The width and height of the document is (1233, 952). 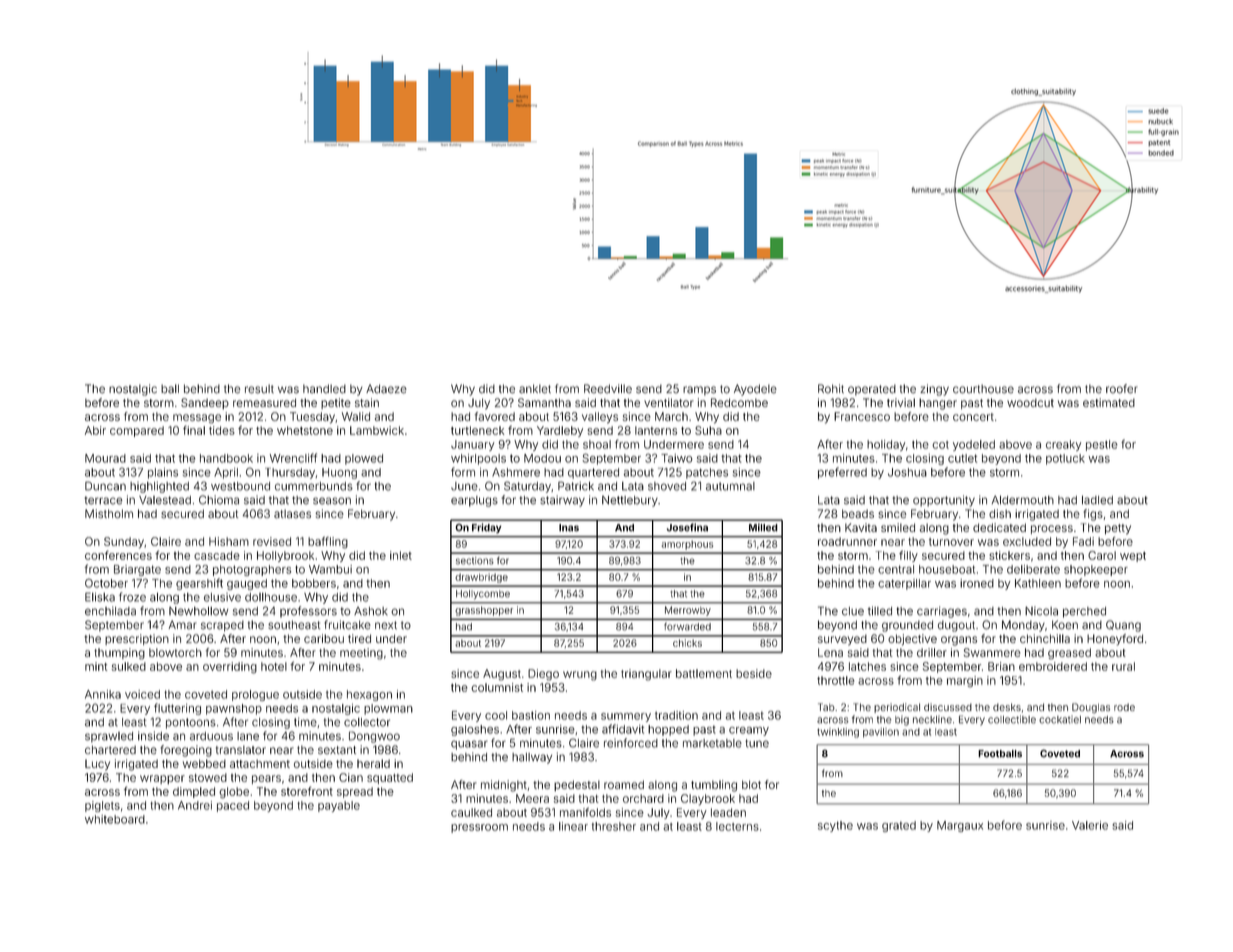 What do you see at coordinates (293, 458) in the document?
I see `Wrencliff` at bounding box center [293, 458].
